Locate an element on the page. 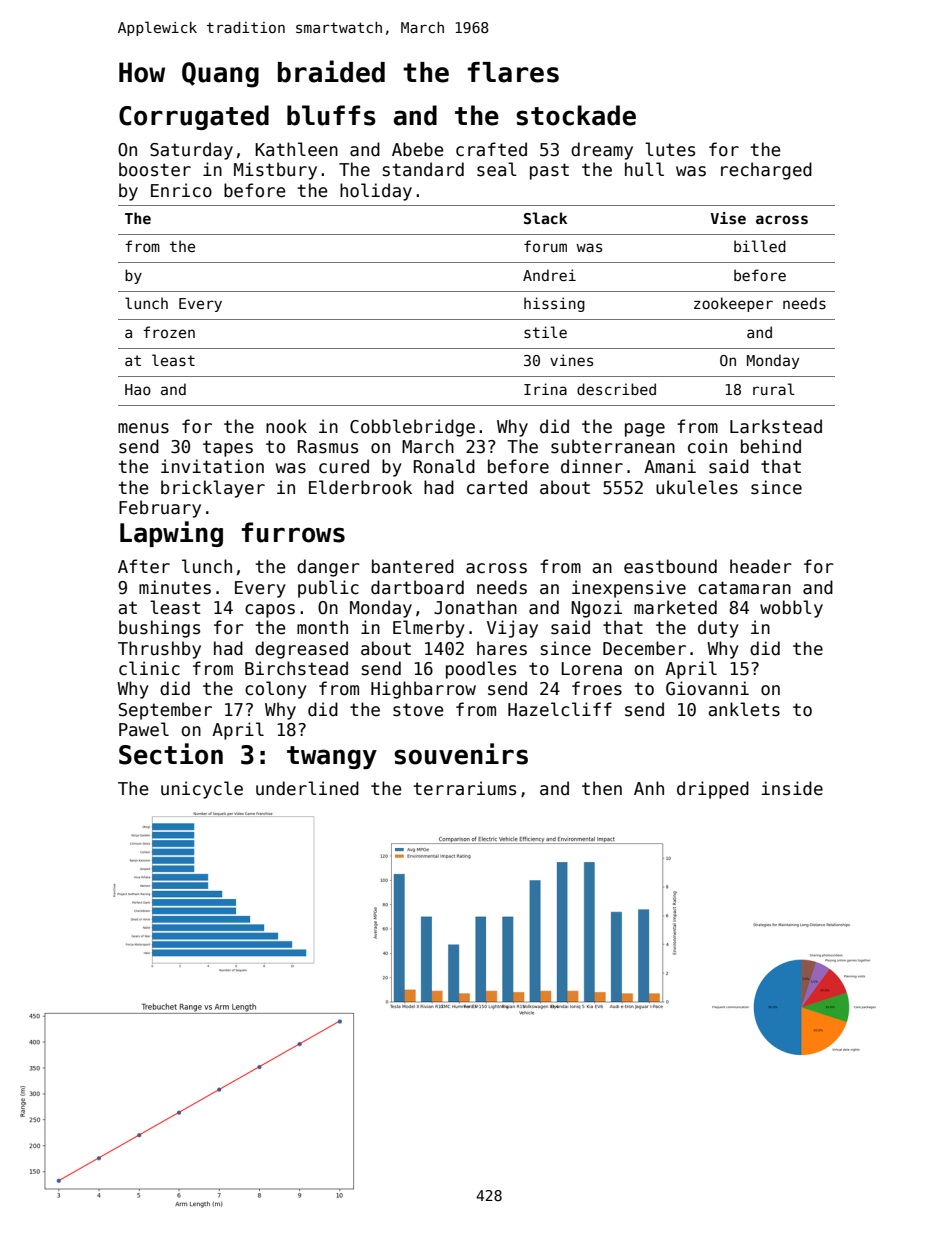 This page has width=952, height=1233. booster is located at coordinates (155, 169).
